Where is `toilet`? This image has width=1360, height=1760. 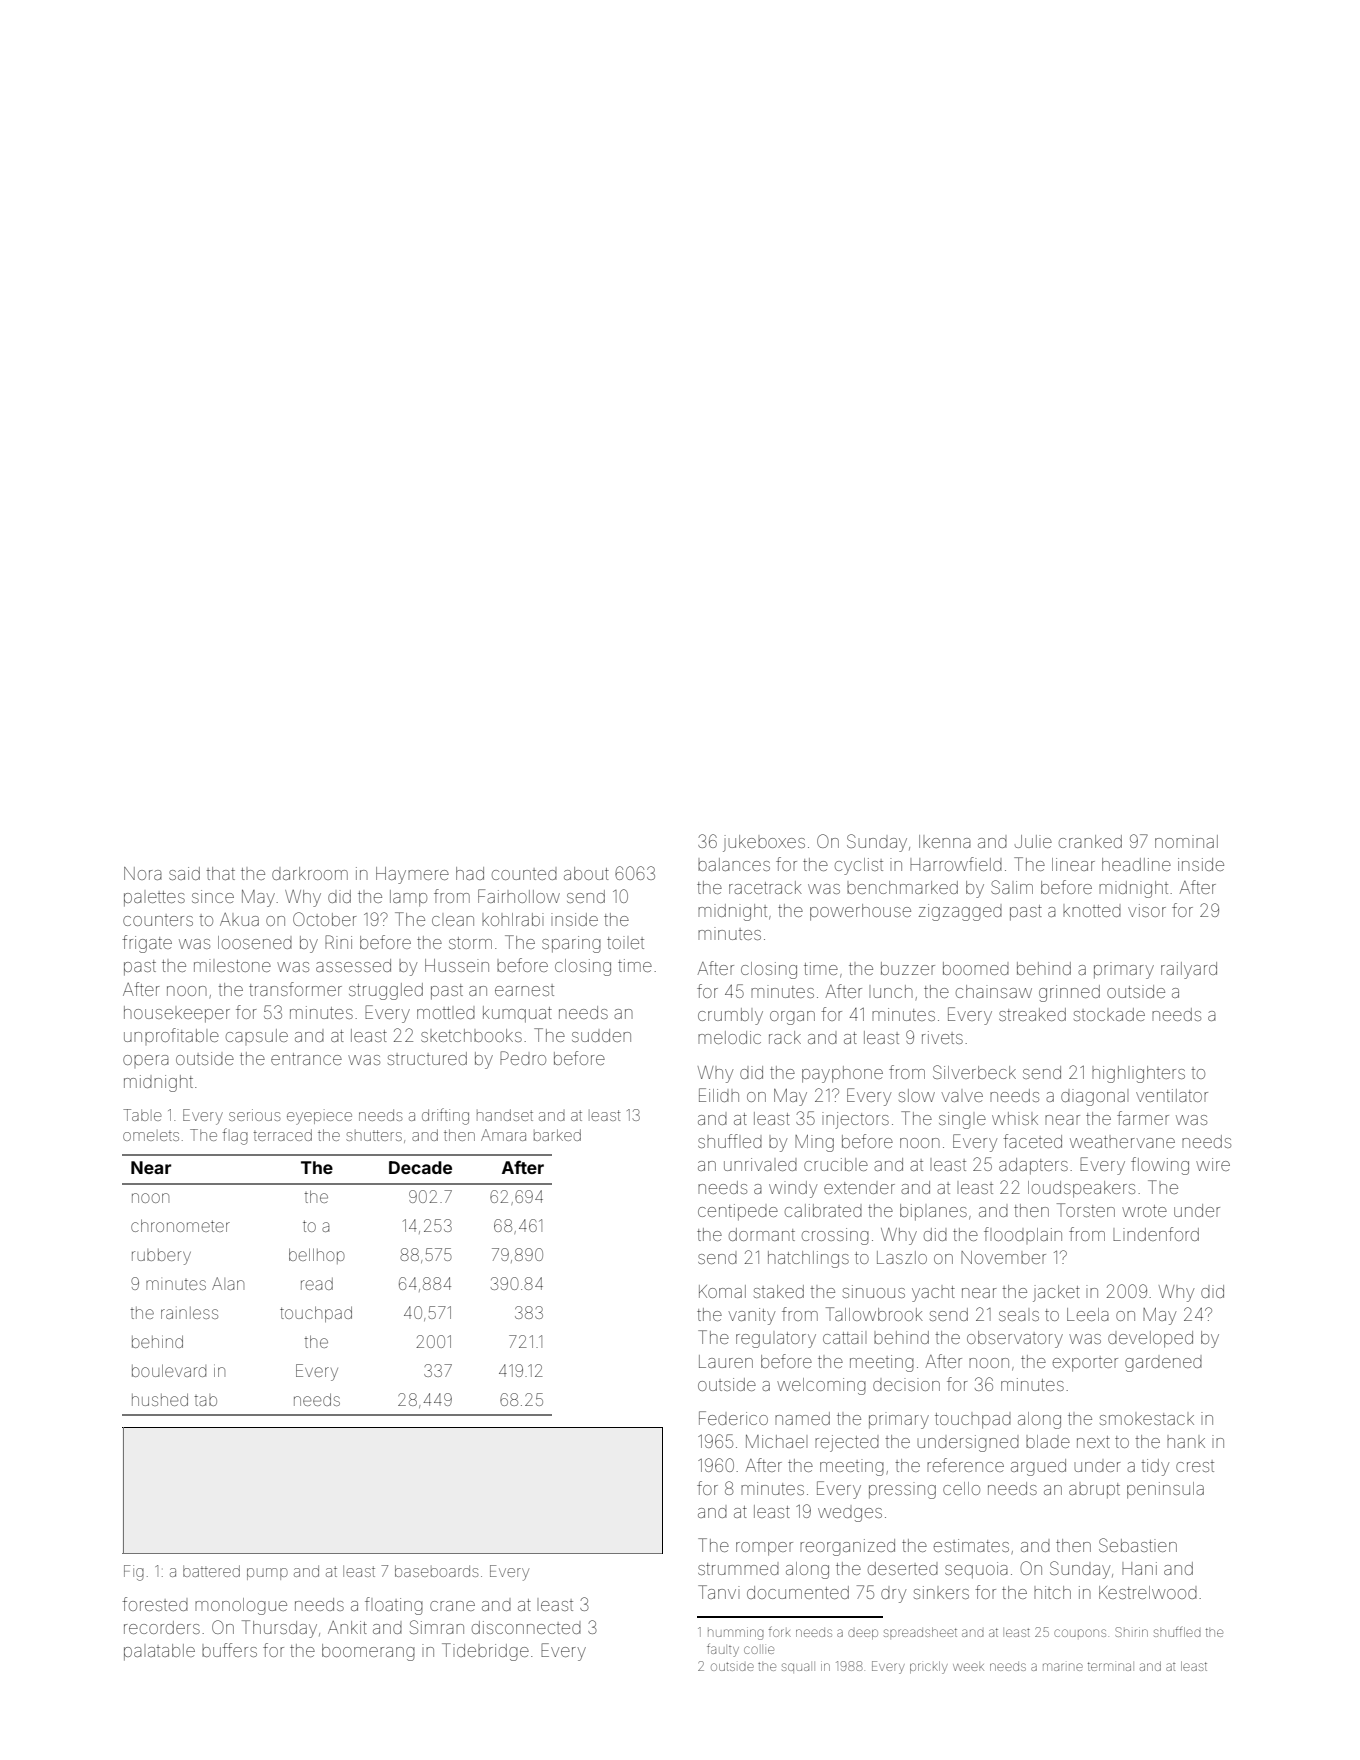 toilet is located at coordinates (625, 942).
